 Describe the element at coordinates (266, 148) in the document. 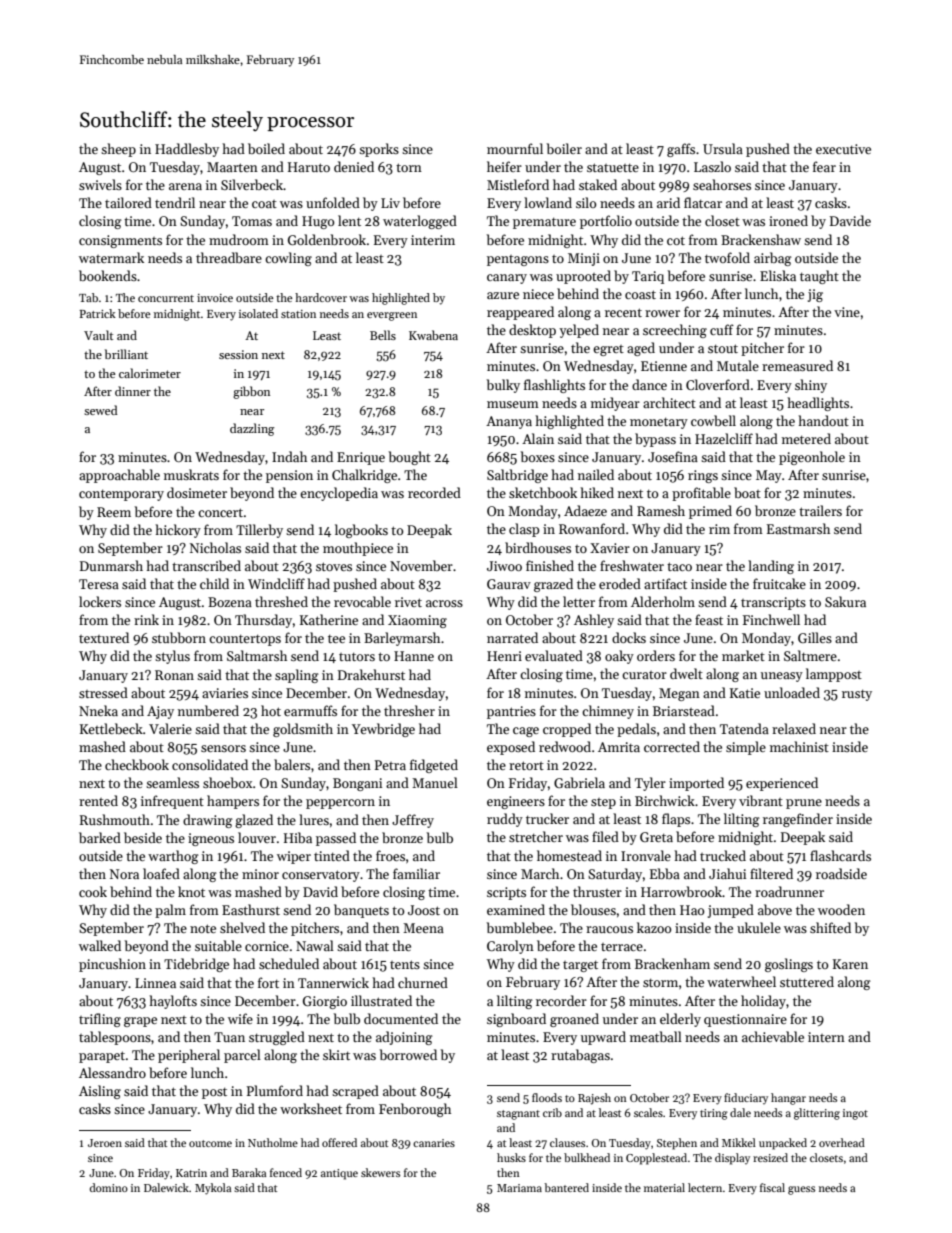

I see `boiled` at that location.
